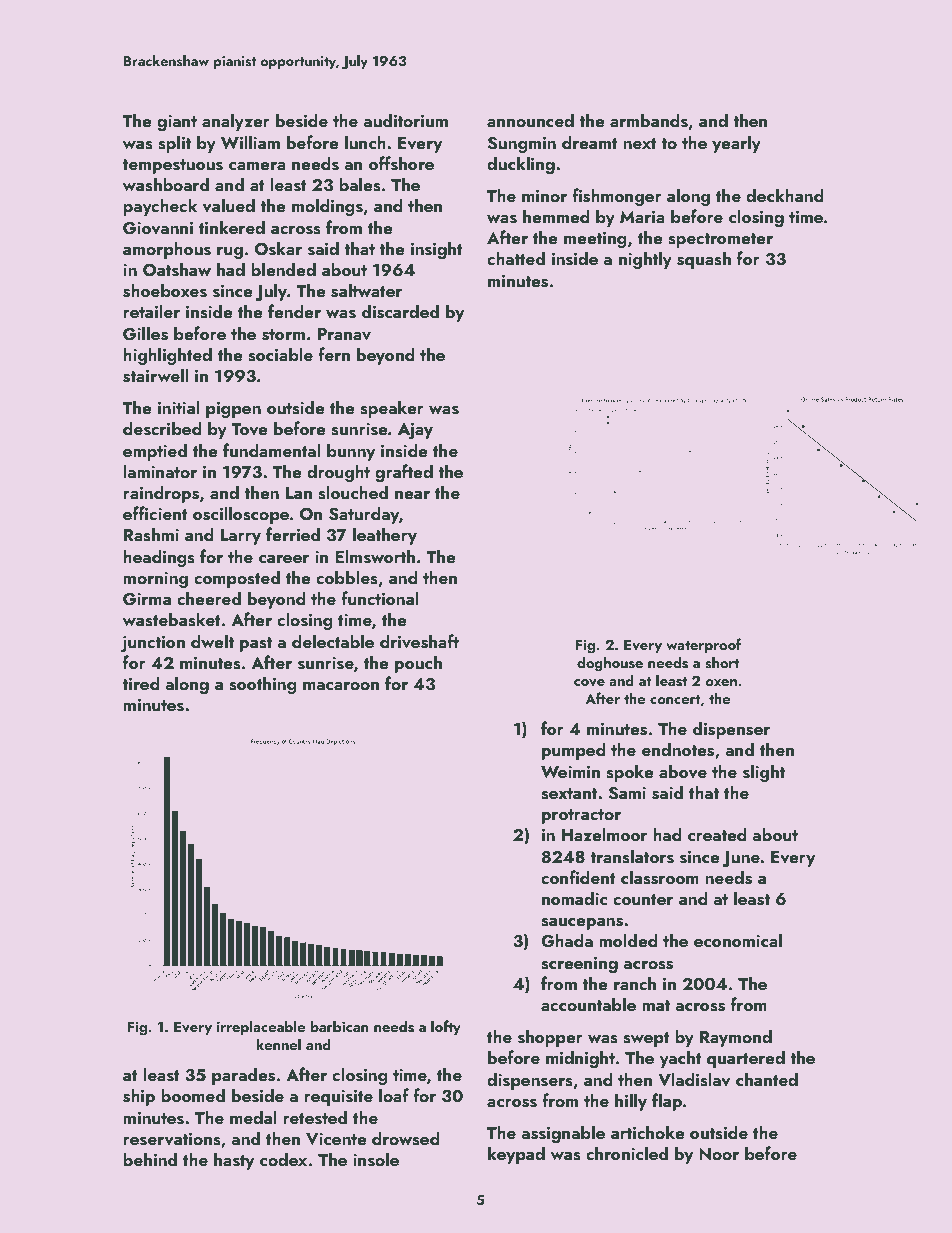 The height and width of the page is (1233, 952). What do you see at coordinates (530, 120) in the page?
I see `announced` at bounding box center [530, 120].
